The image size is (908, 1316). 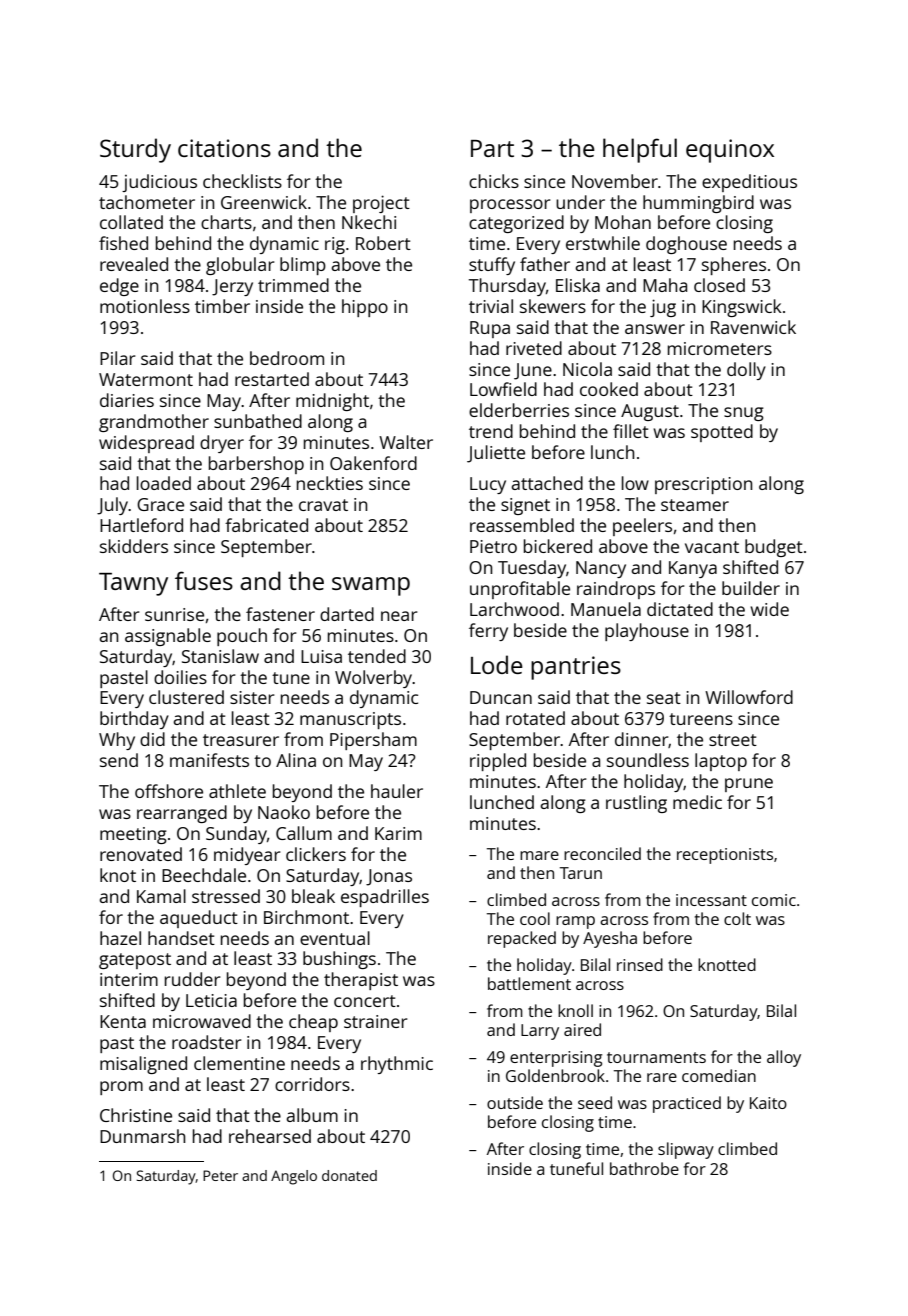 What do you see at coordinates (575, 922) in the screenshot?
I see `ramp` at bounding box center [575, 922].
